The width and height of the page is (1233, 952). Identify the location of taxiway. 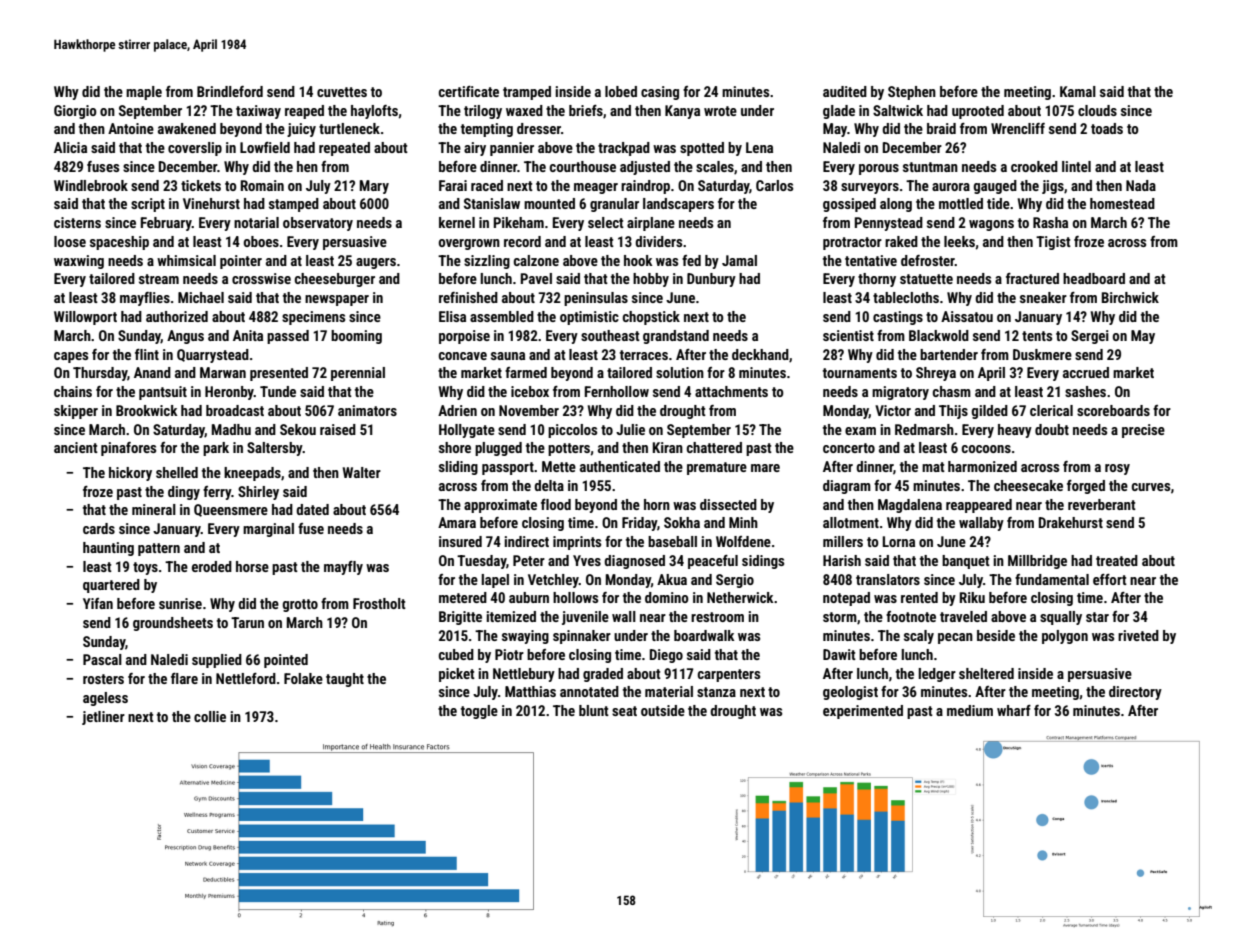
(258, 112).
